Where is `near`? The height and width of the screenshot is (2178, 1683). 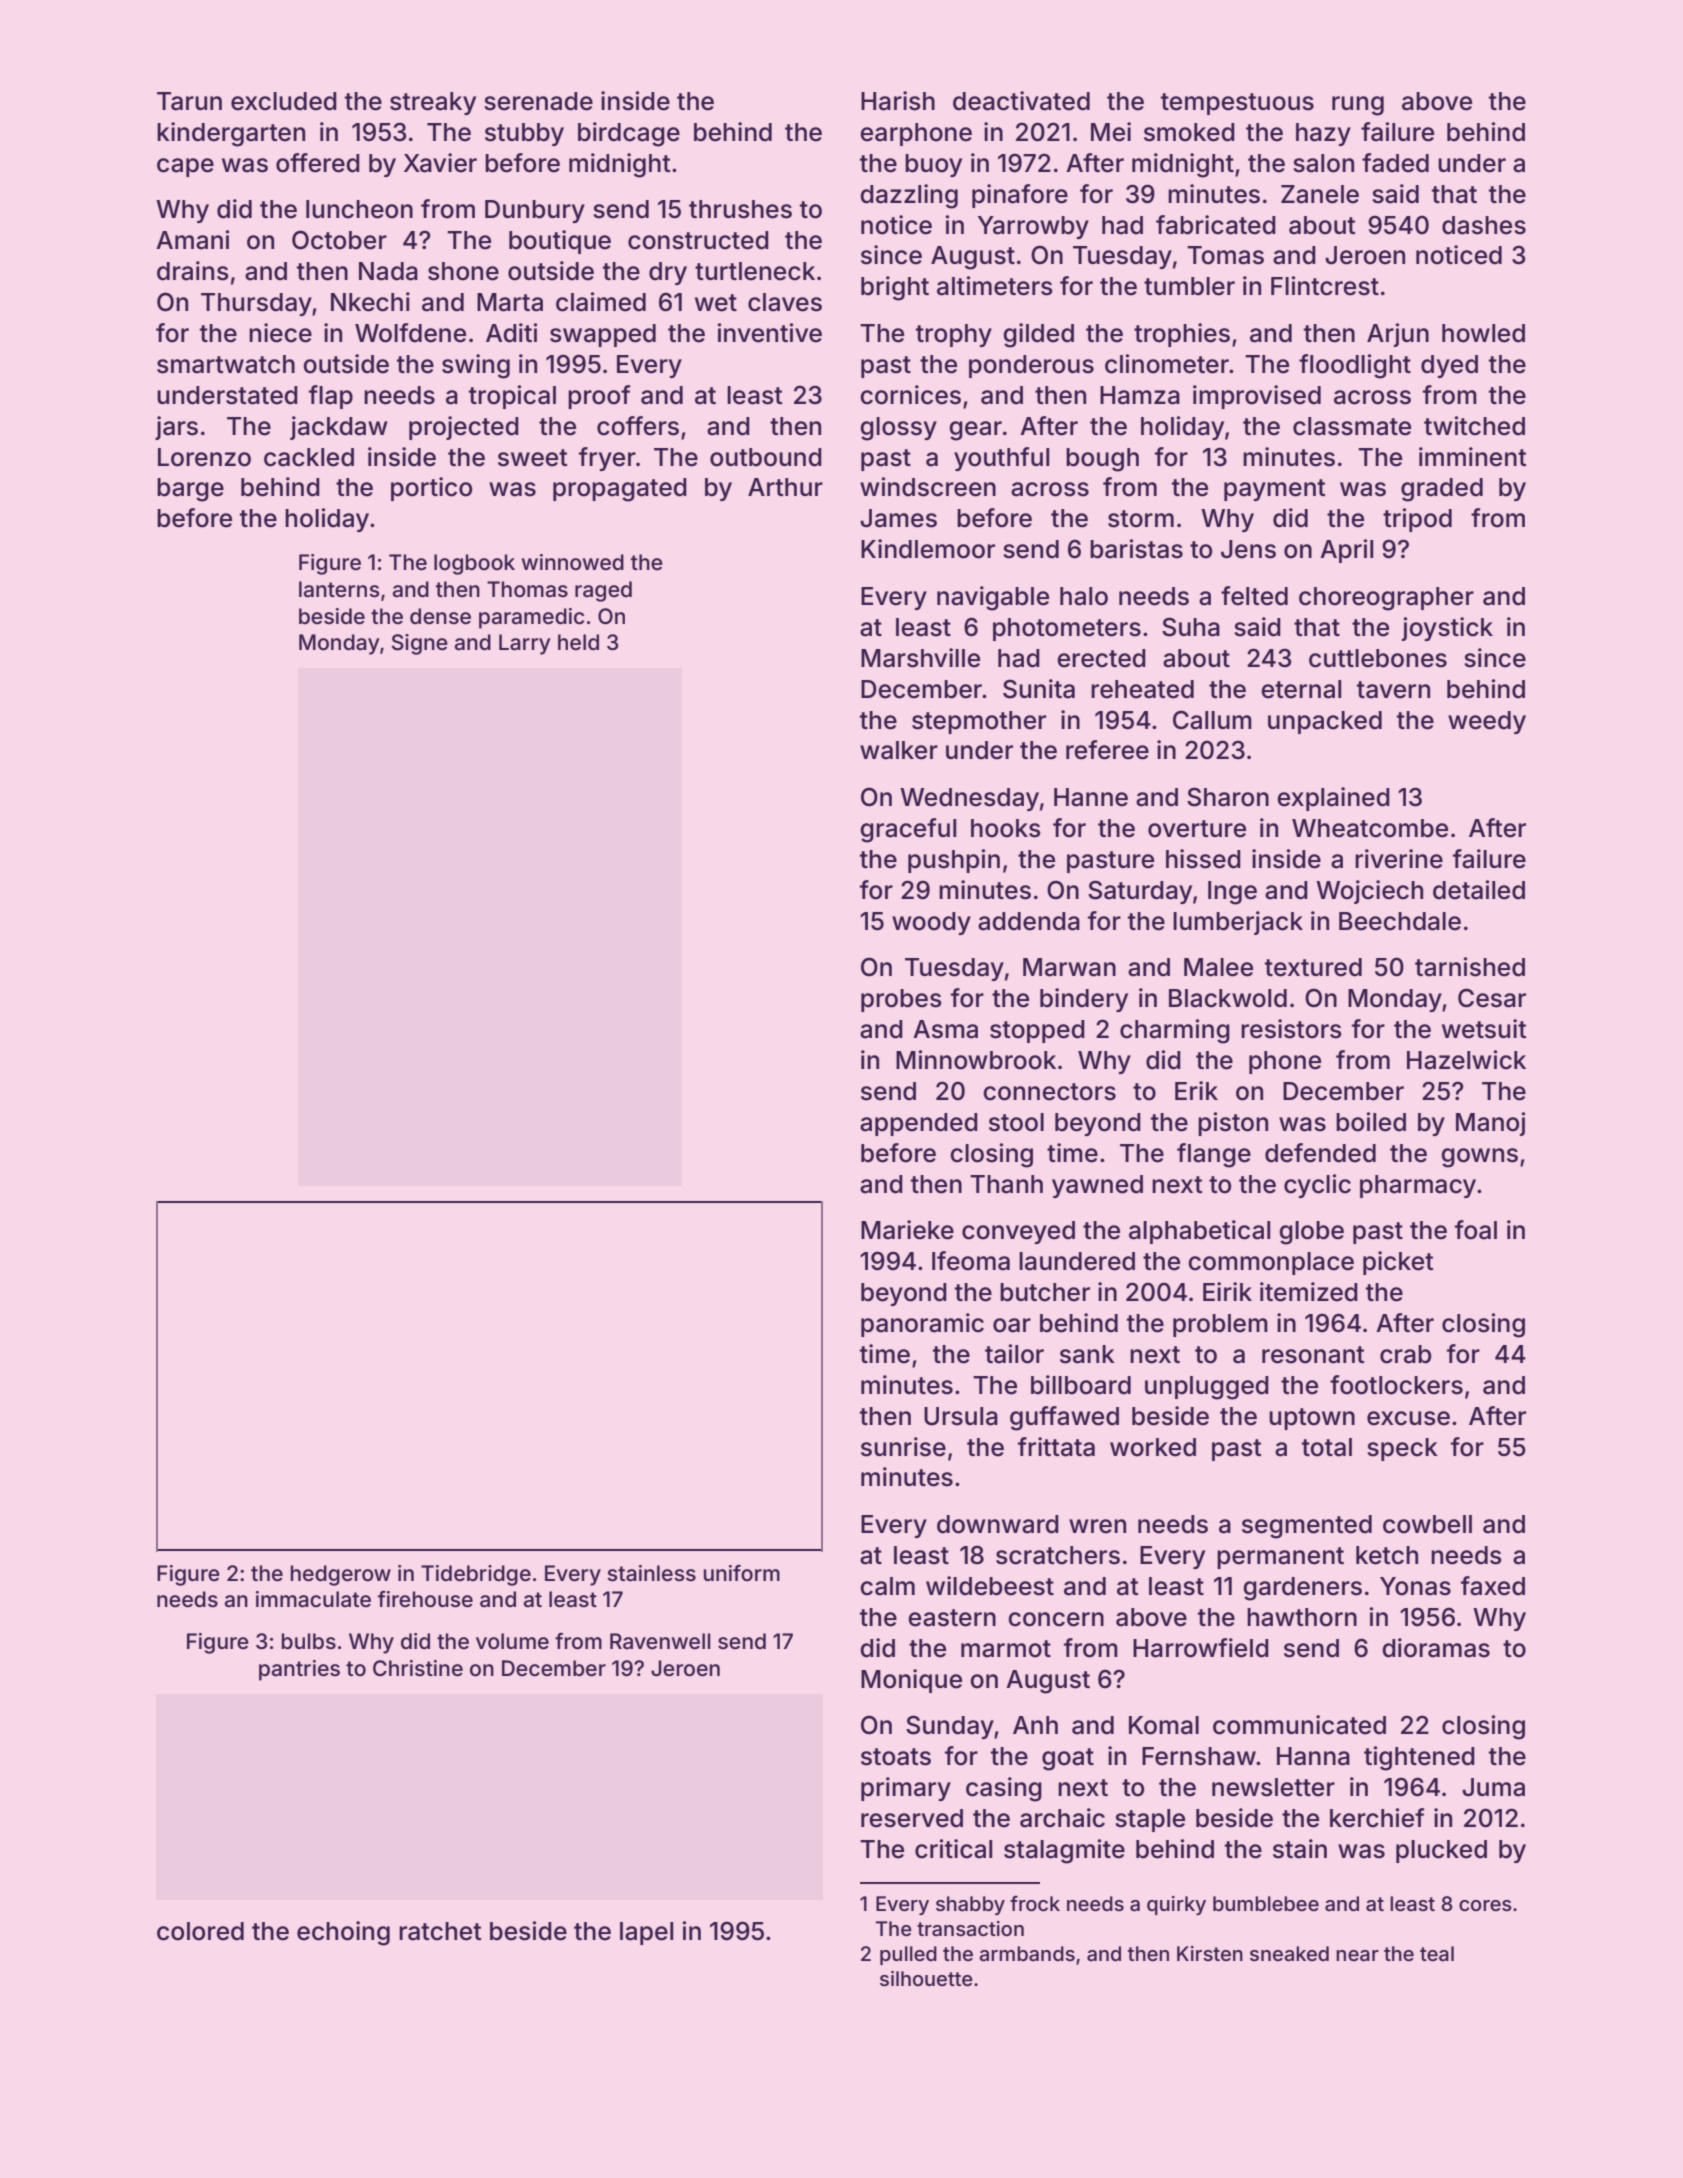 near is located at coordinates (1357, 1955).
